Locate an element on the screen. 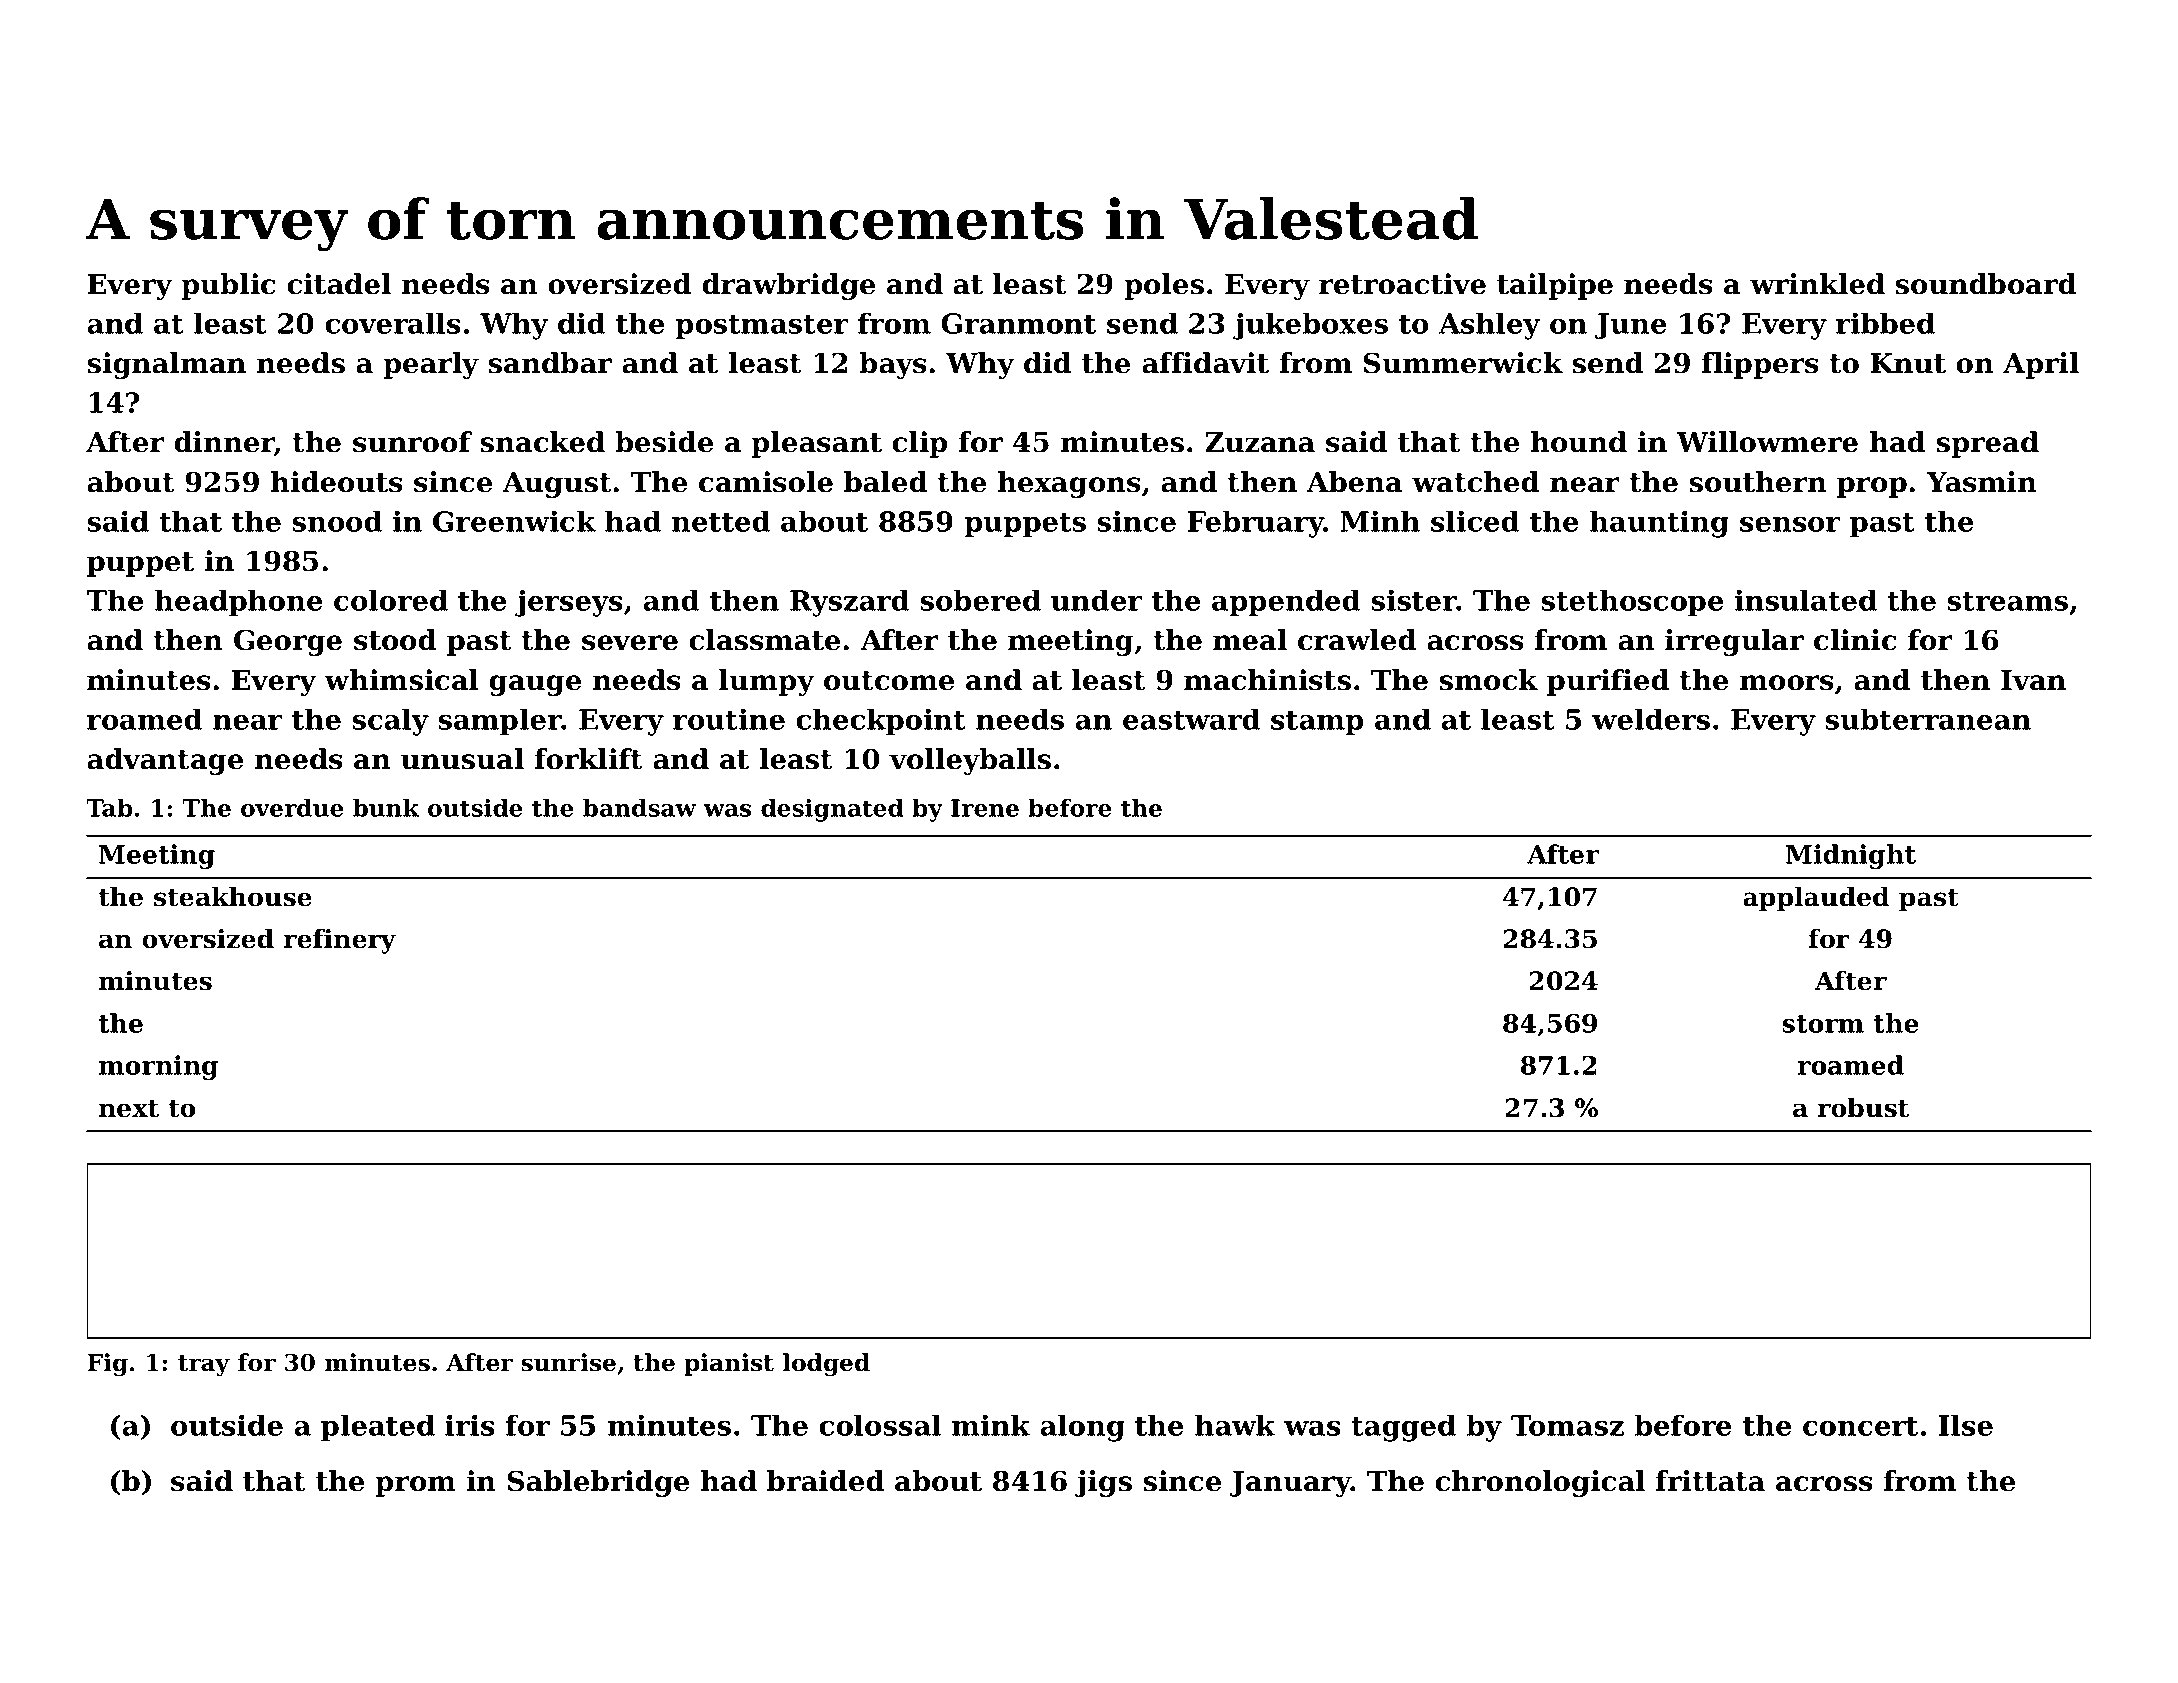  public is located at coordinates (228, 286).
